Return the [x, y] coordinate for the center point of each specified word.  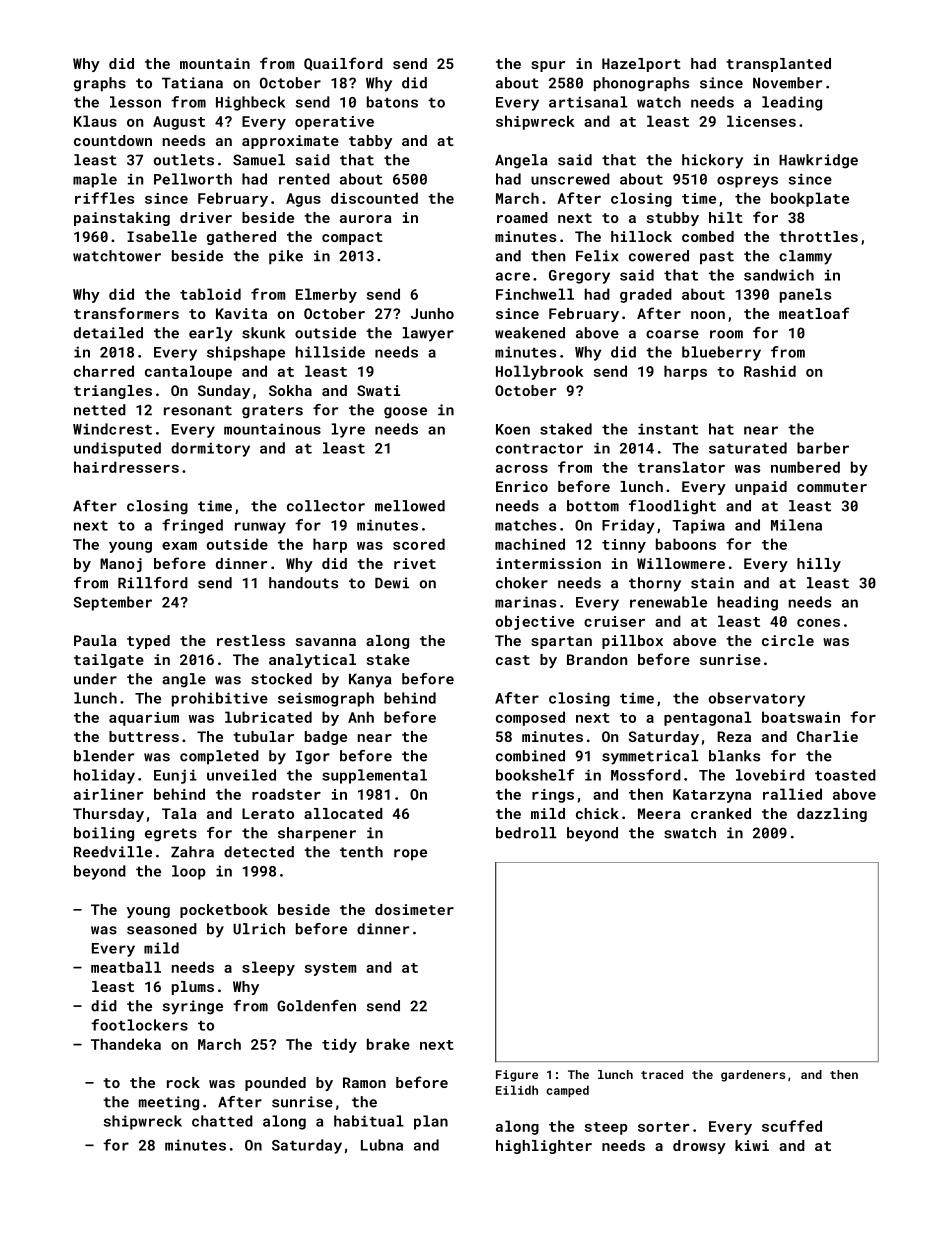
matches [525, 525]
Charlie [827, 736]
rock [183, 1082]
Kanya [370, 680]
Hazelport [641, 65]
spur [548, 66]
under [95, 679]
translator [681, 467]
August [179, 123]
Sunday [224, 392]
